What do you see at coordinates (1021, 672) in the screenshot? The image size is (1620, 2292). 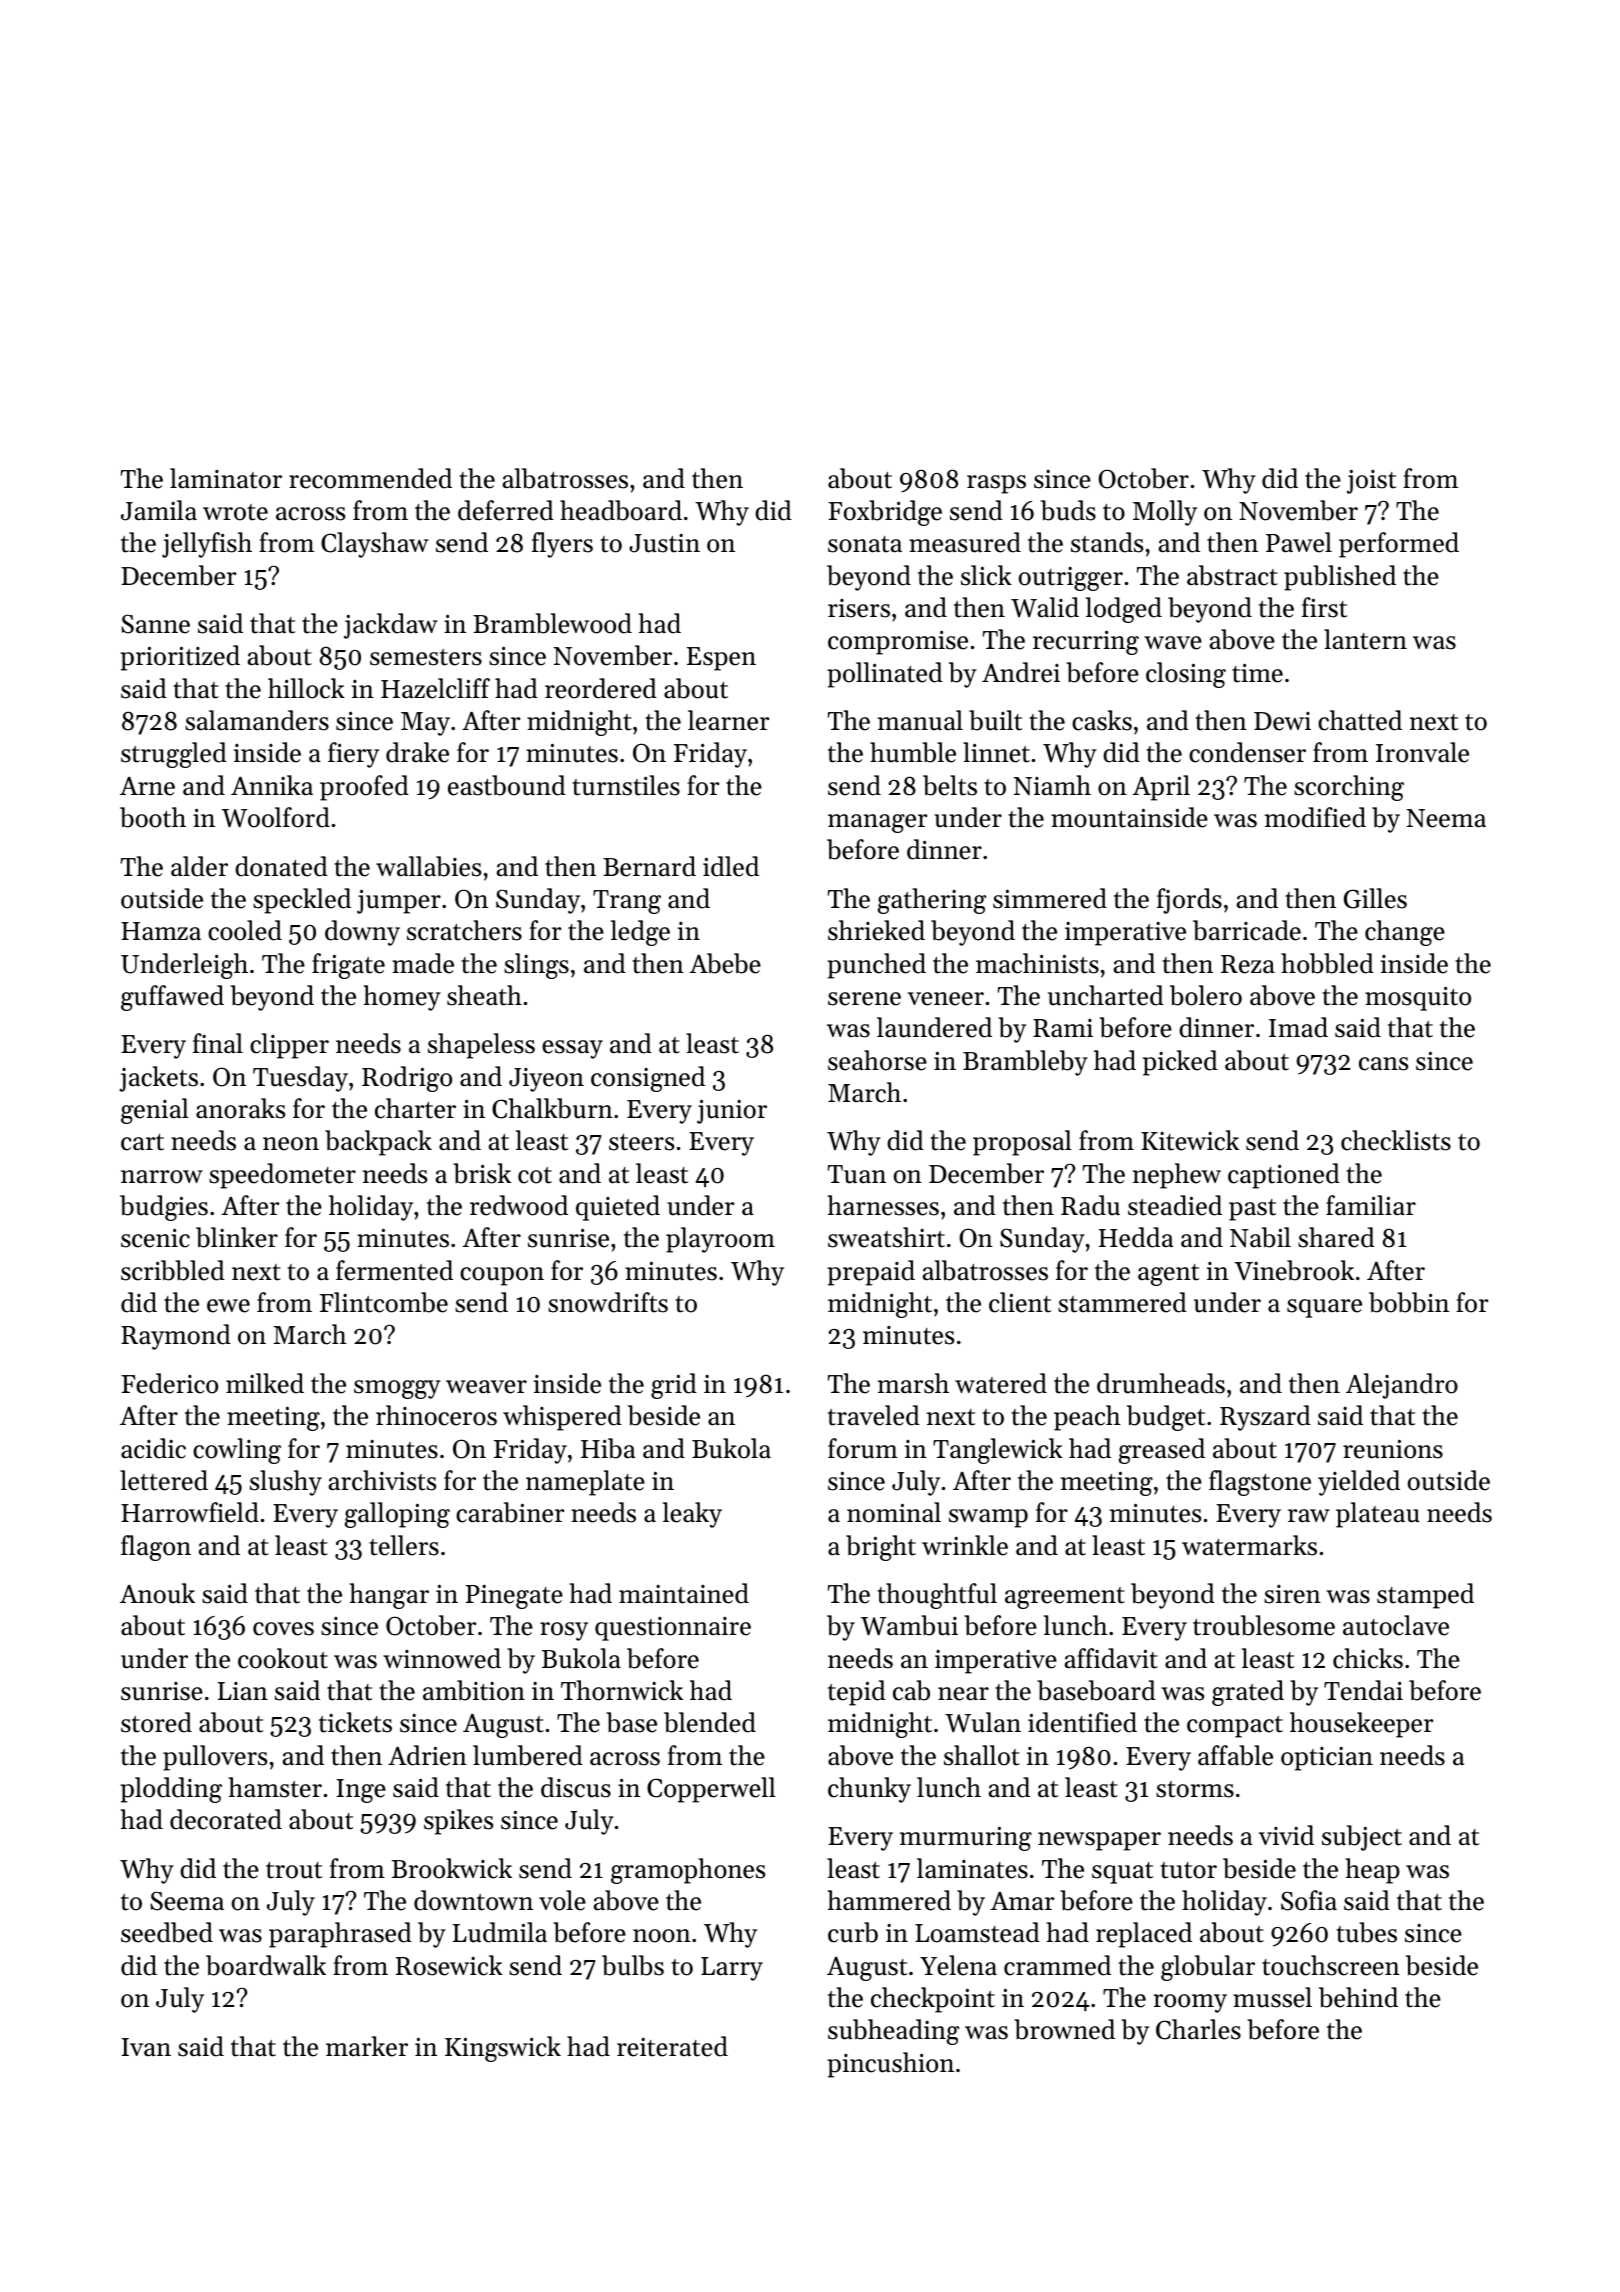 I see `Andrei` at bounding box center [1021, 672].
